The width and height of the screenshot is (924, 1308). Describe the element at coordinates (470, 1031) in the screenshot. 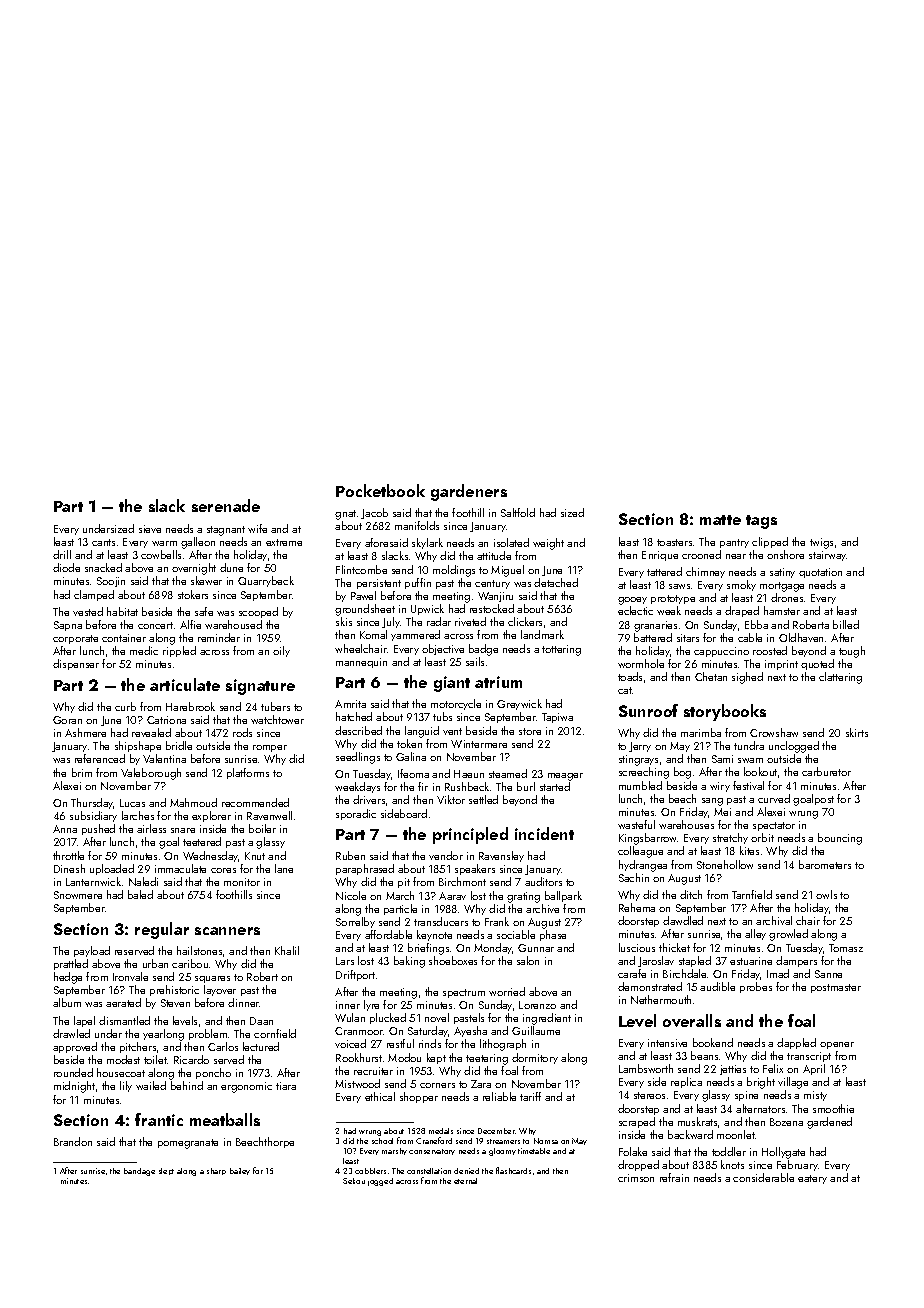

I see `Ayesha` at that location.
